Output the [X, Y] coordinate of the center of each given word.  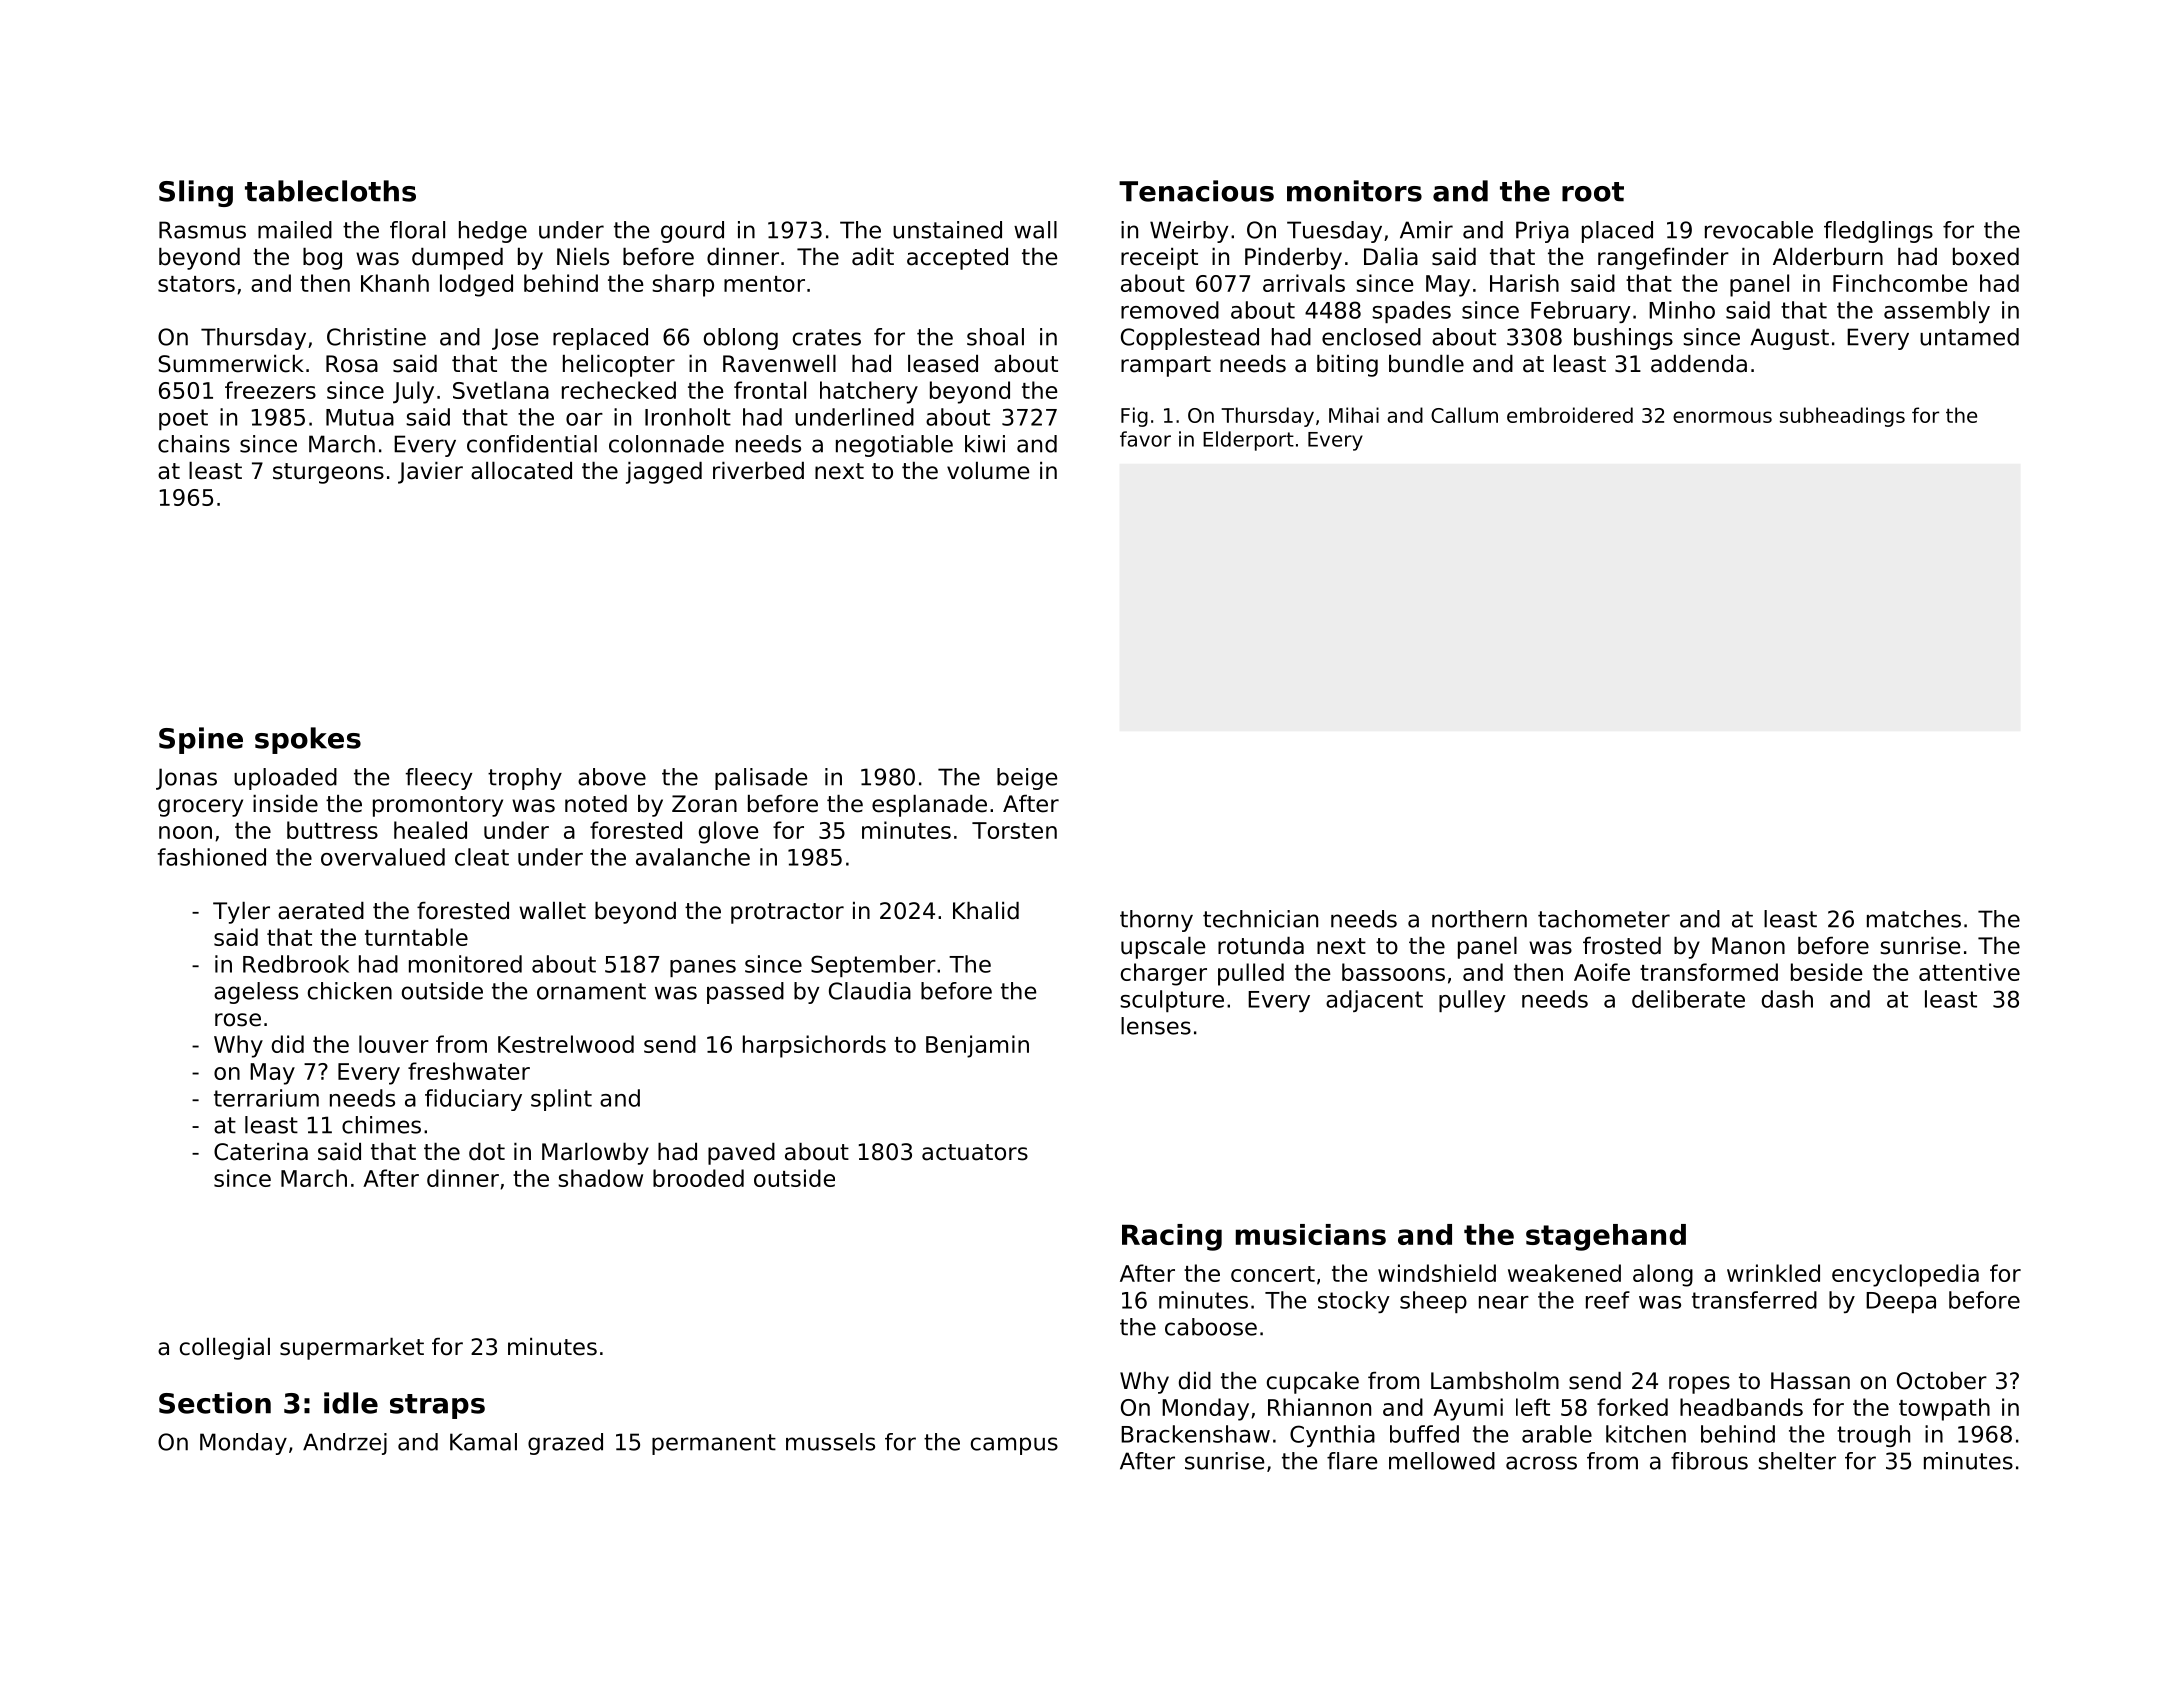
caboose [1211, 1327]
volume [988, 471]
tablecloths [330, 191]
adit [873, 257]
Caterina [261, 1152]
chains [194, 444]
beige [1027, 779]
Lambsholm [1495, 1381]
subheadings [1842, 417]
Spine [201, 740]
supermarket [352, 1349]
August [1789, 339]
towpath [1944, 1409]
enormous [1722, 417]
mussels [830, 1442]
